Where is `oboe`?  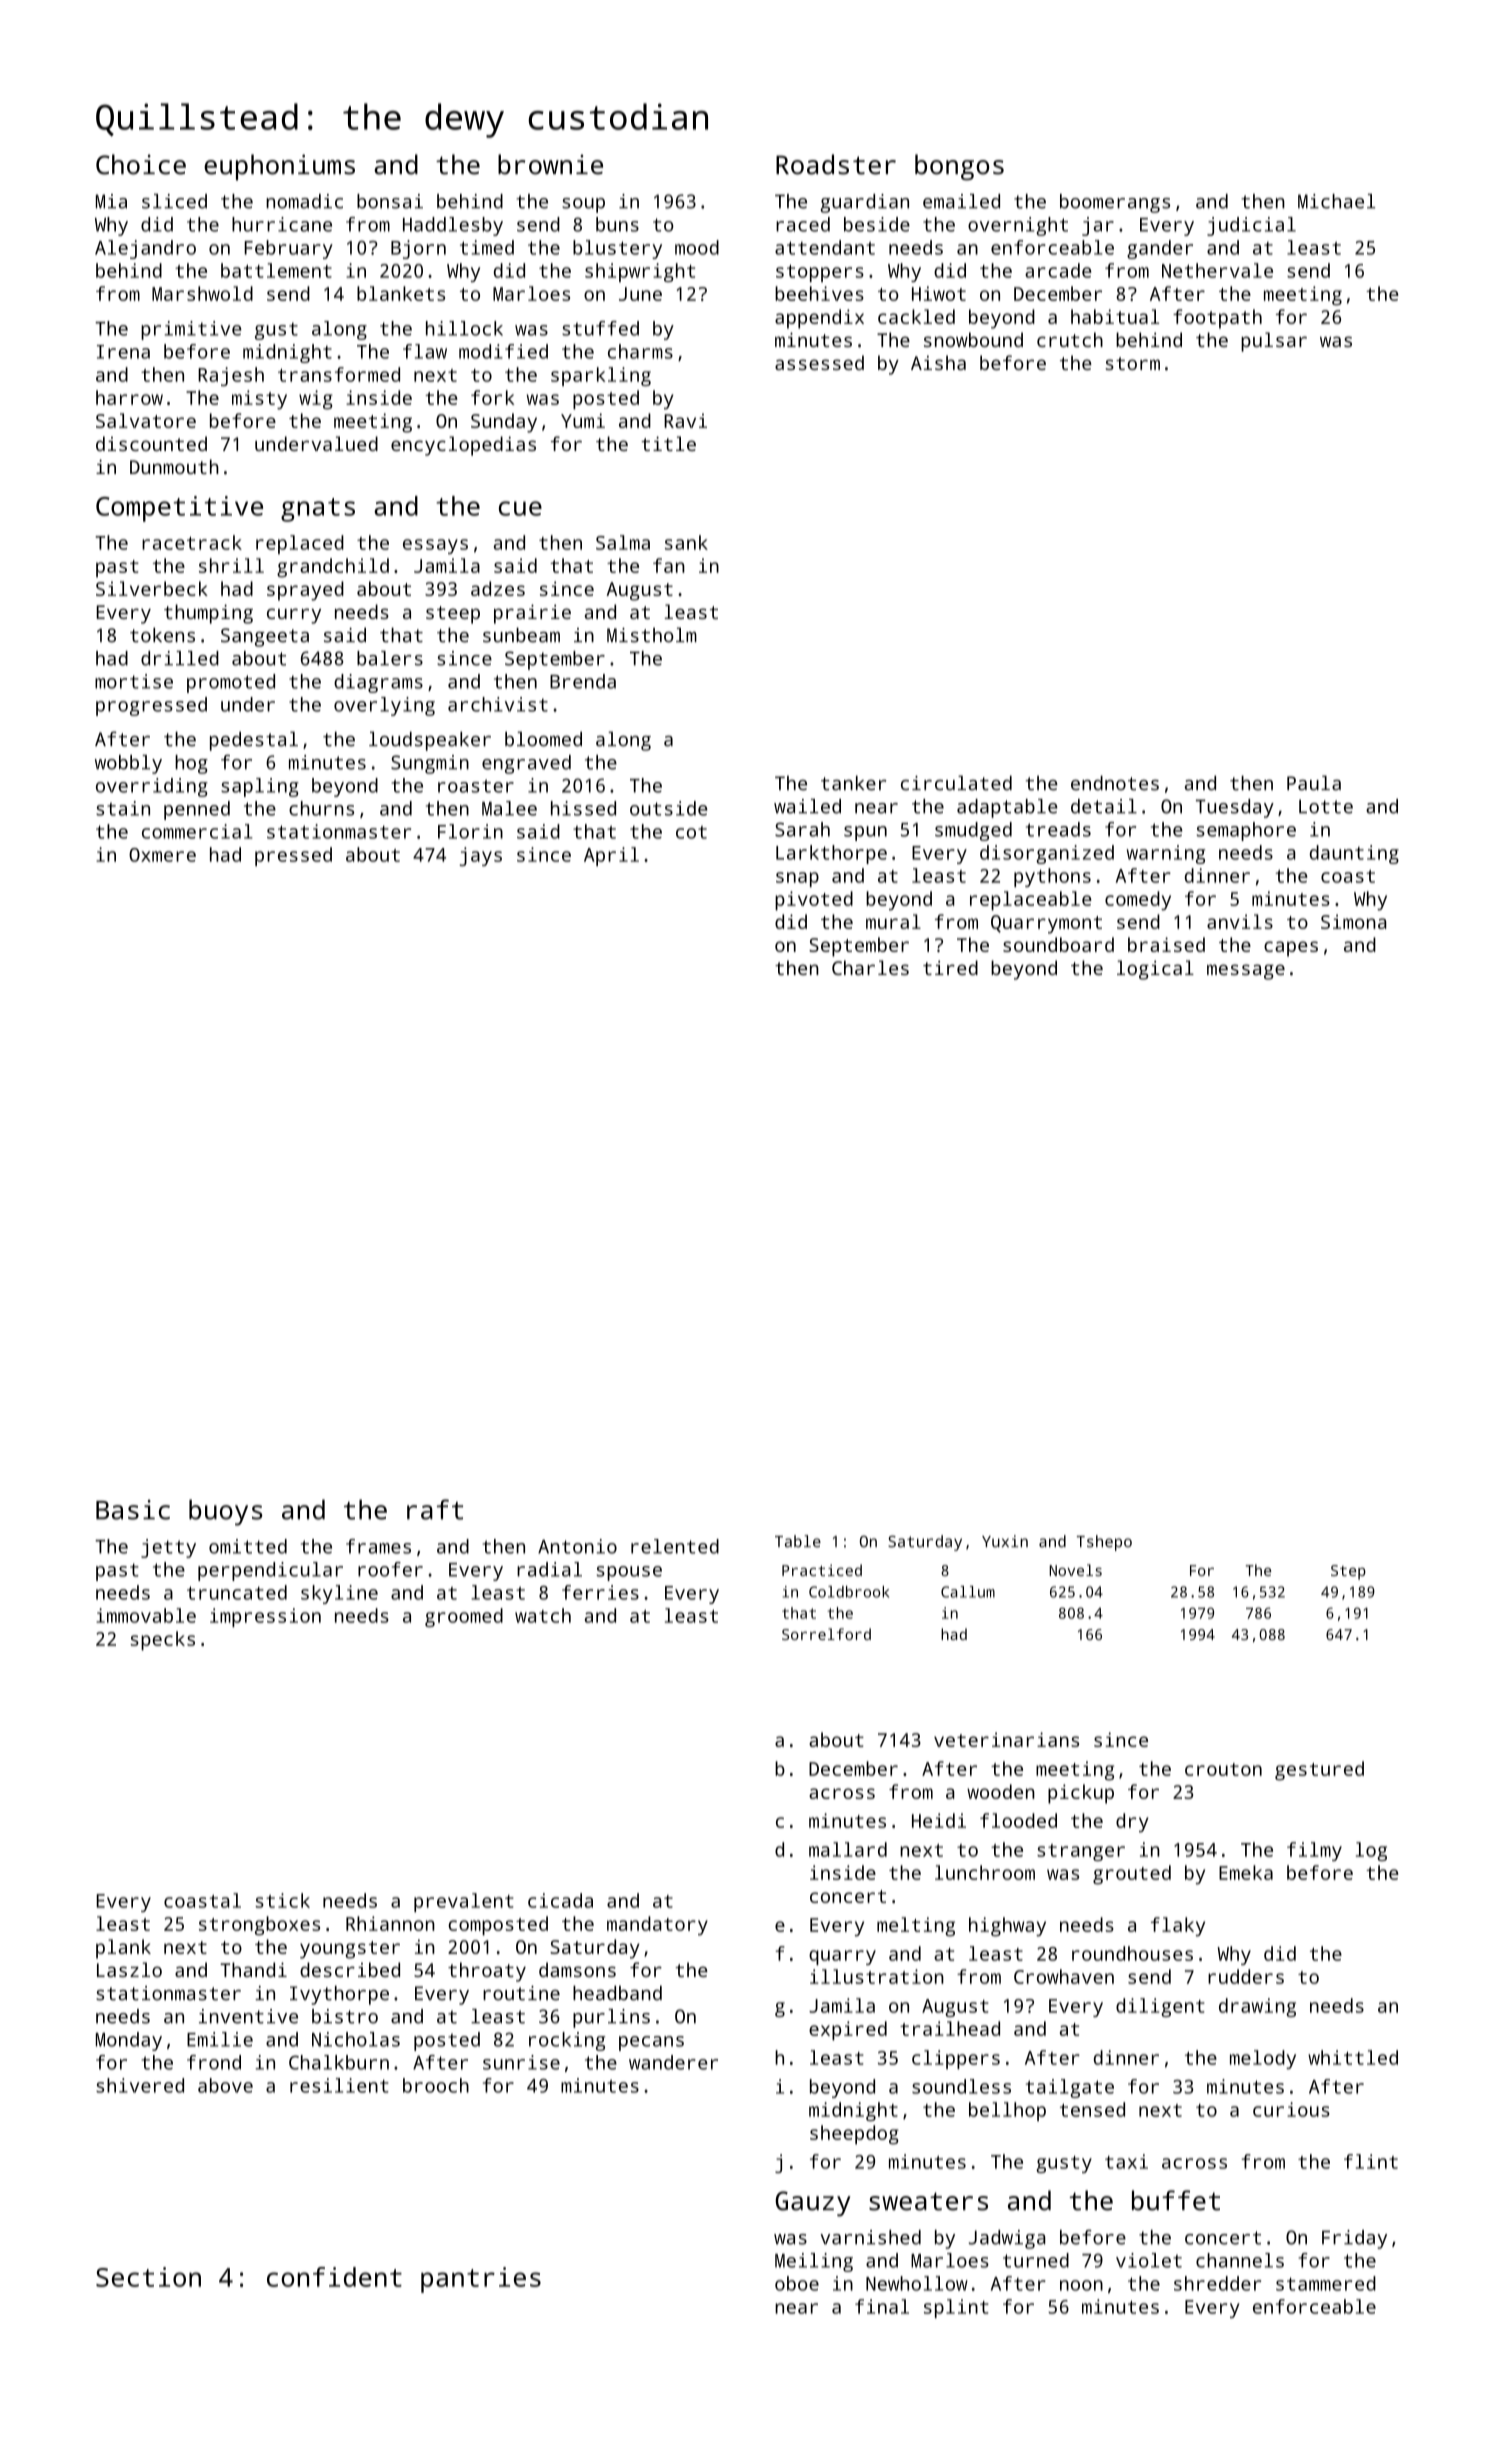
oboe is located at coordinates (797, 2283).
